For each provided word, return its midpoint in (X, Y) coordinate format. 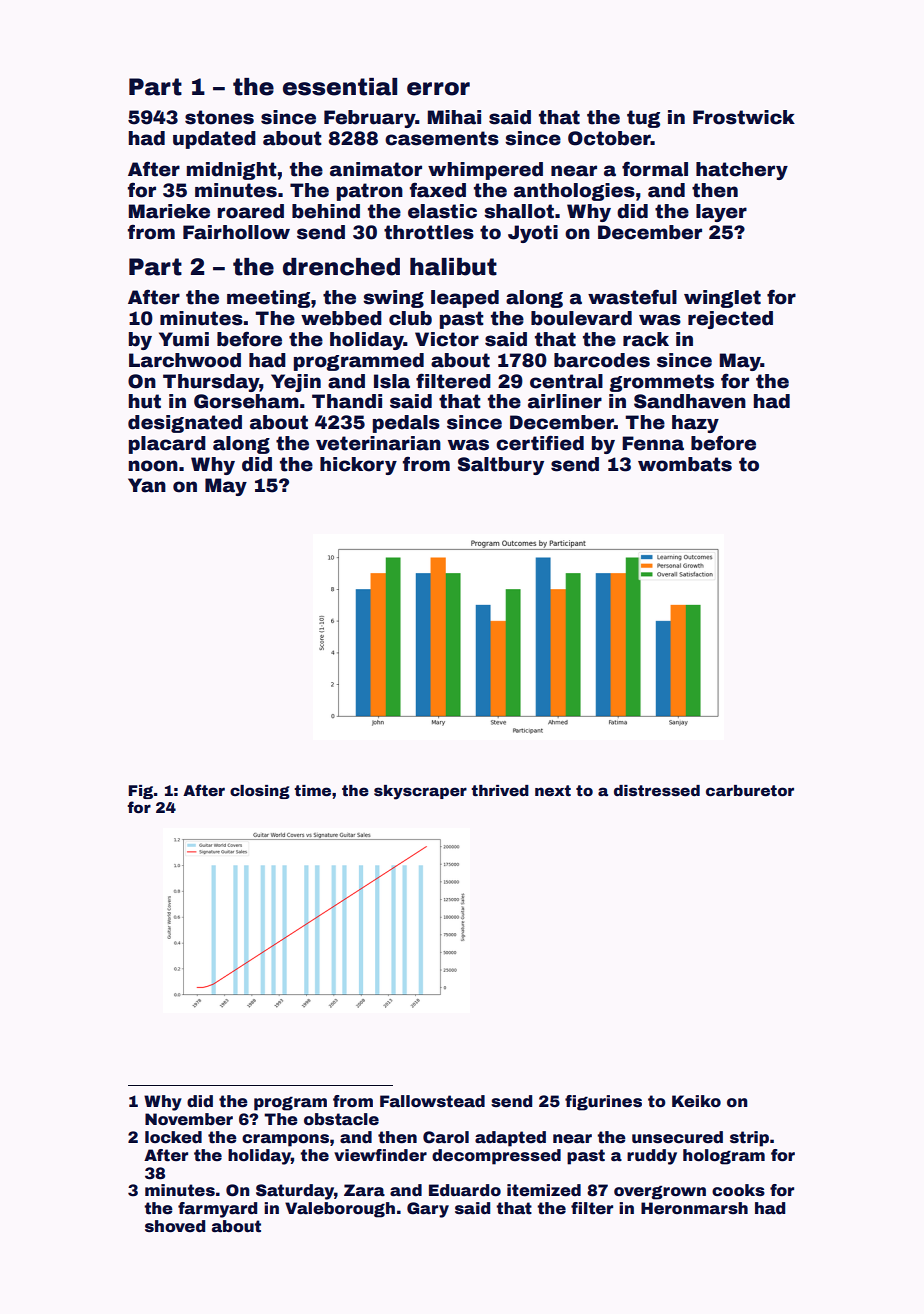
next (553, 790)
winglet (722, 299)
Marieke (169, 211)
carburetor (750, 790)
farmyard (217, 1210)
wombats (685, 464)
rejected (730, 320)
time (312, 790)
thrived (500, 790)
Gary (428, 1210)
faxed (438, 190)
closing (260, 792)
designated (185, 424)
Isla (392, 381)
